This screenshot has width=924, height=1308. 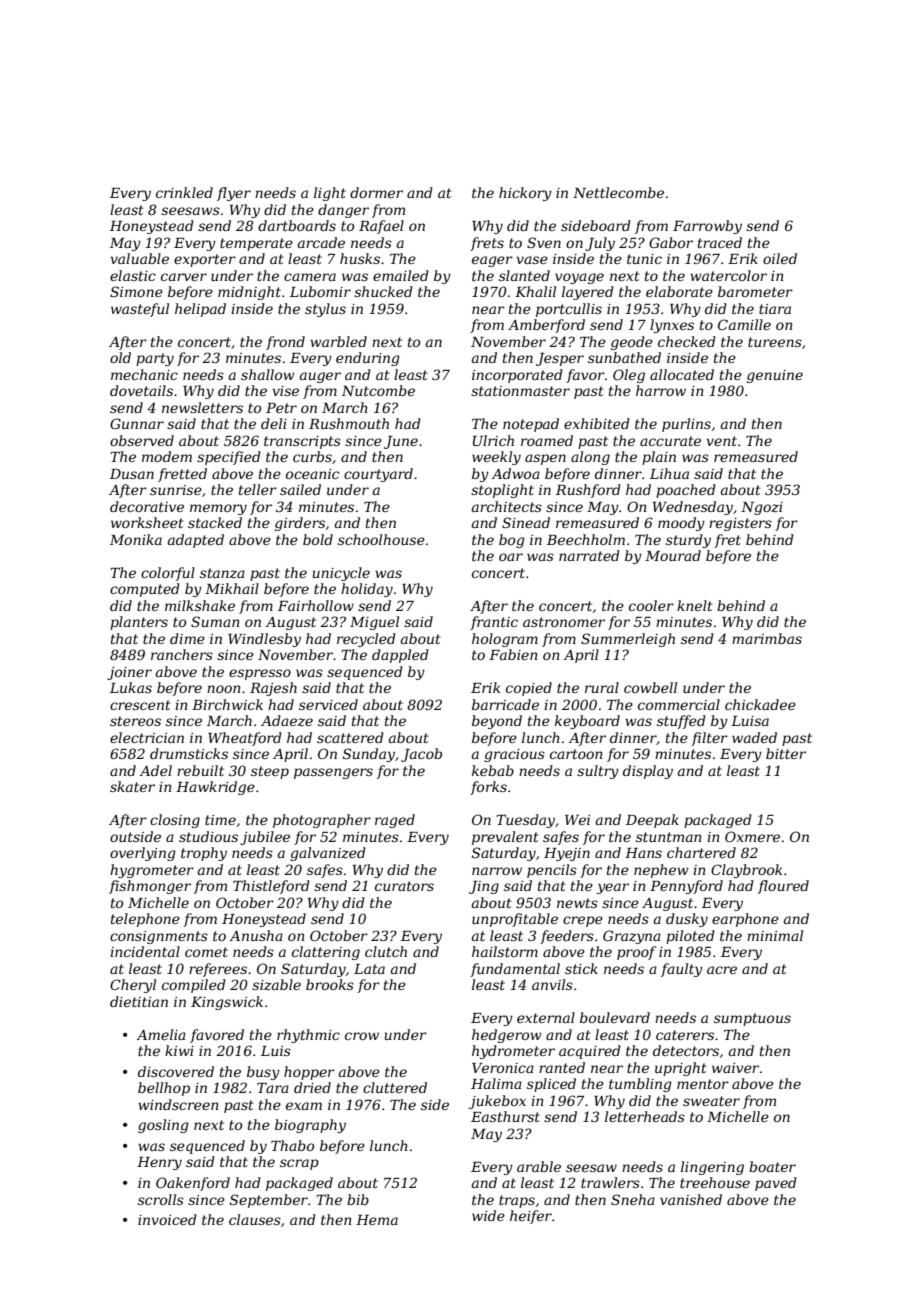 What do you see at coordinates (196, 541) in the screenshot?
I see `adapted` at bounding box center [196, 541].
